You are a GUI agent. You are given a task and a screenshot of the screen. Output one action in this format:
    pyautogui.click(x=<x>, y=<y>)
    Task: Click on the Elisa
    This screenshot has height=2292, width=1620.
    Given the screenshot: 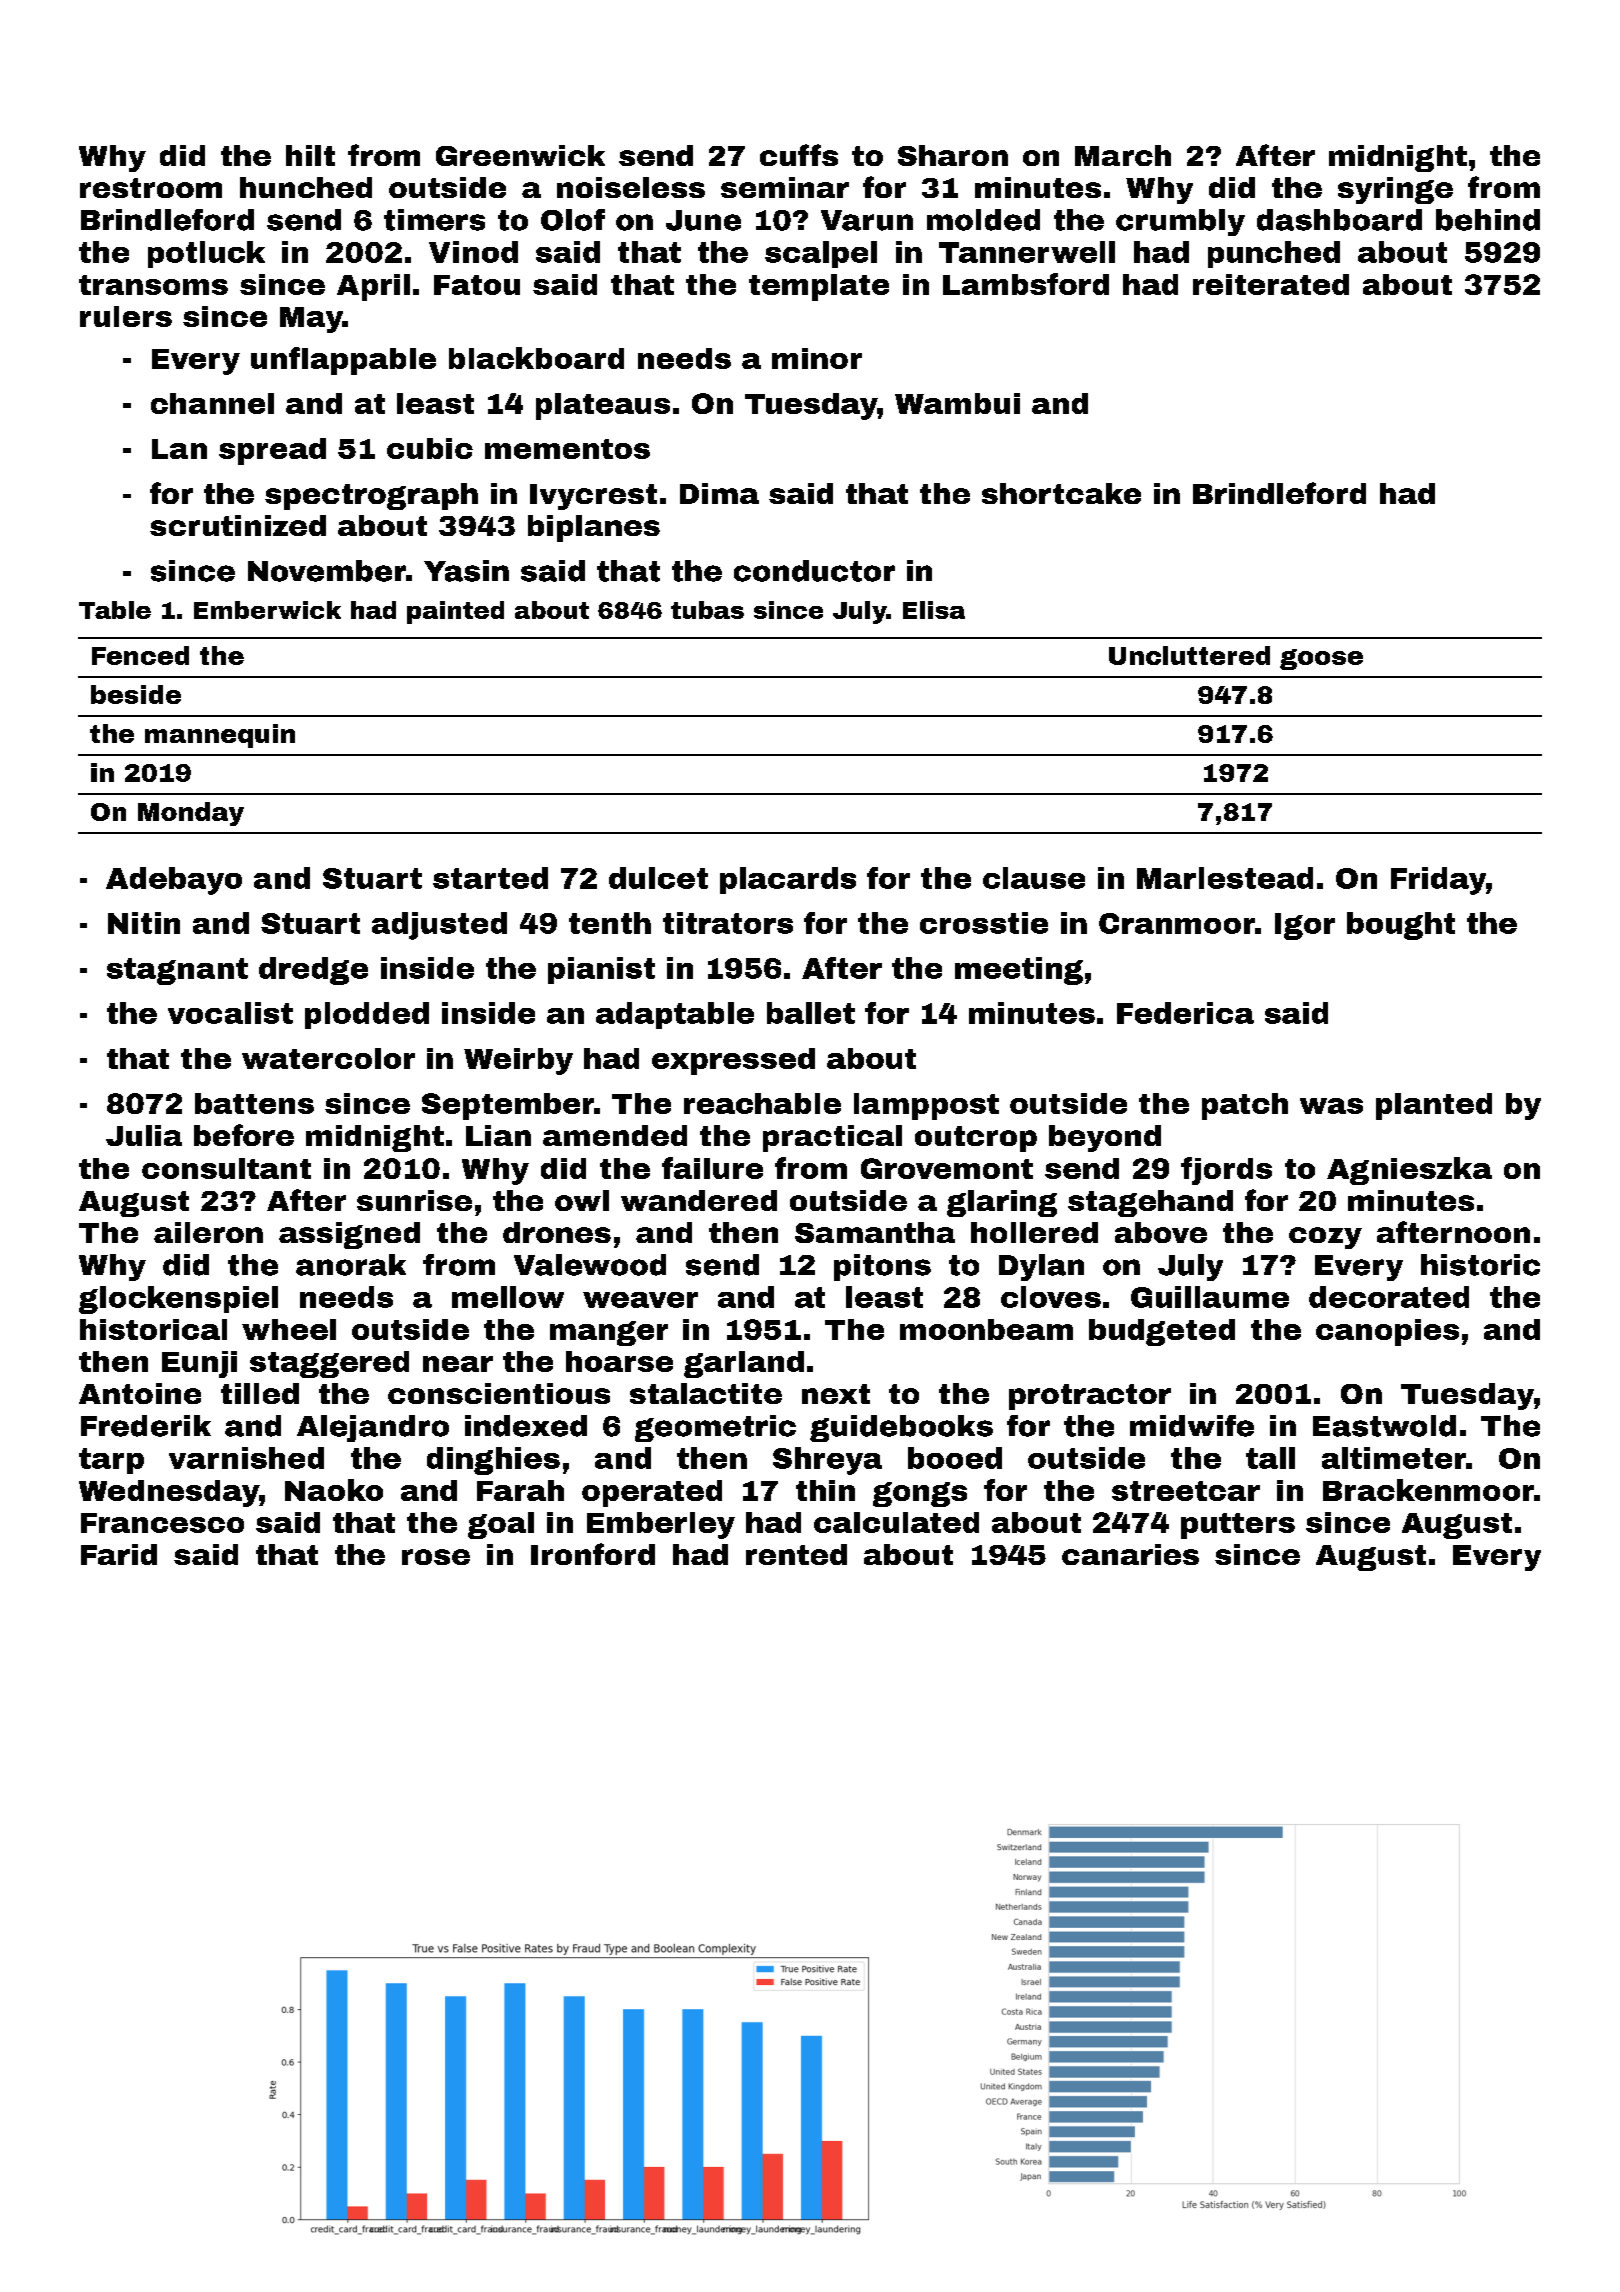 What is the action you would take?
    pyautogui.click(x=934, y=610)
